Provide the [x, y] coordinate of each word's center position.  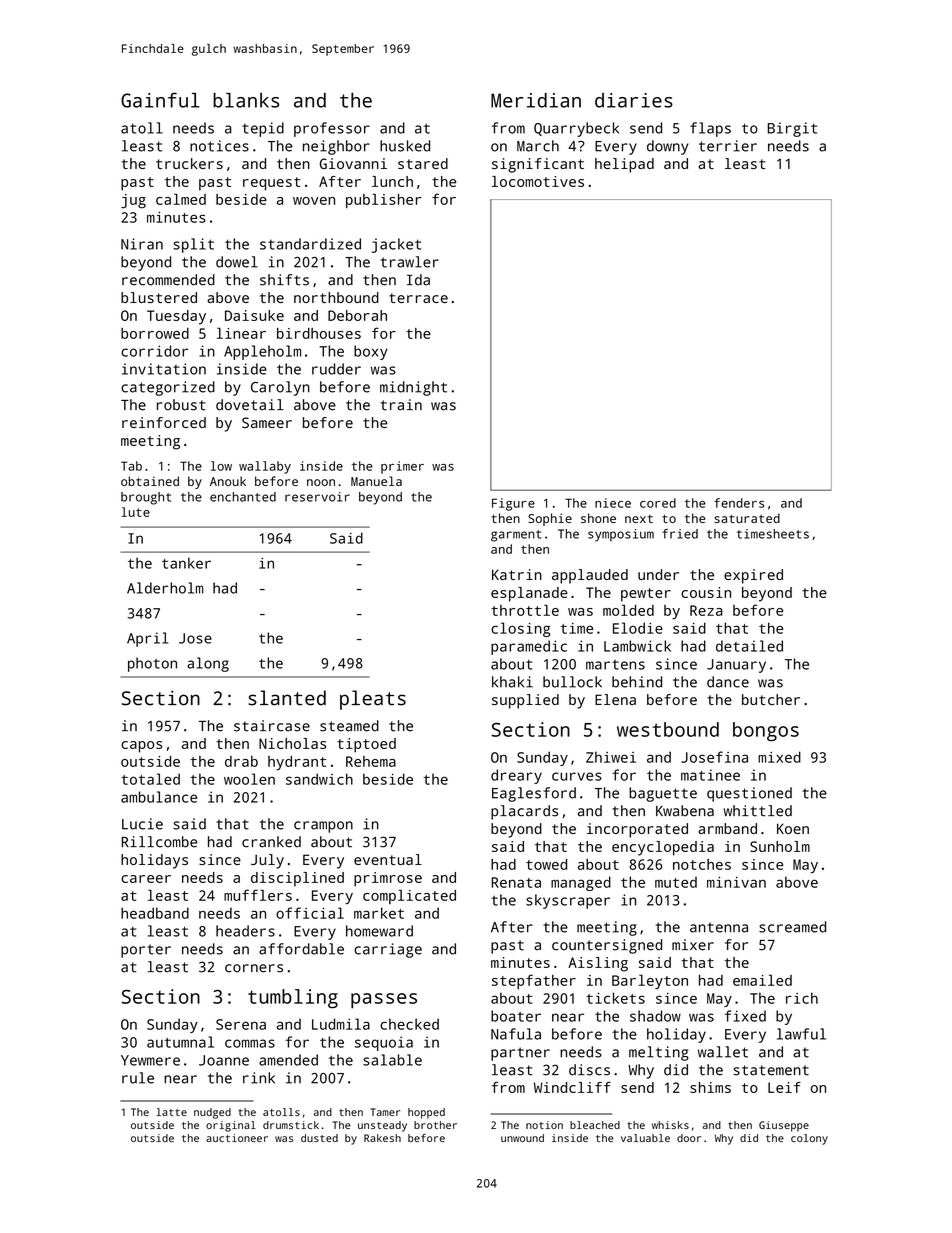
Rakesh [382, 1138]
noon [321, 482]
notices [219, 146]
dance [728, 682]
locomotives [538, 181]
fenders [739, 503]
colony [809, 1139]
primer [402, 467]
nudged [212, 1113]
